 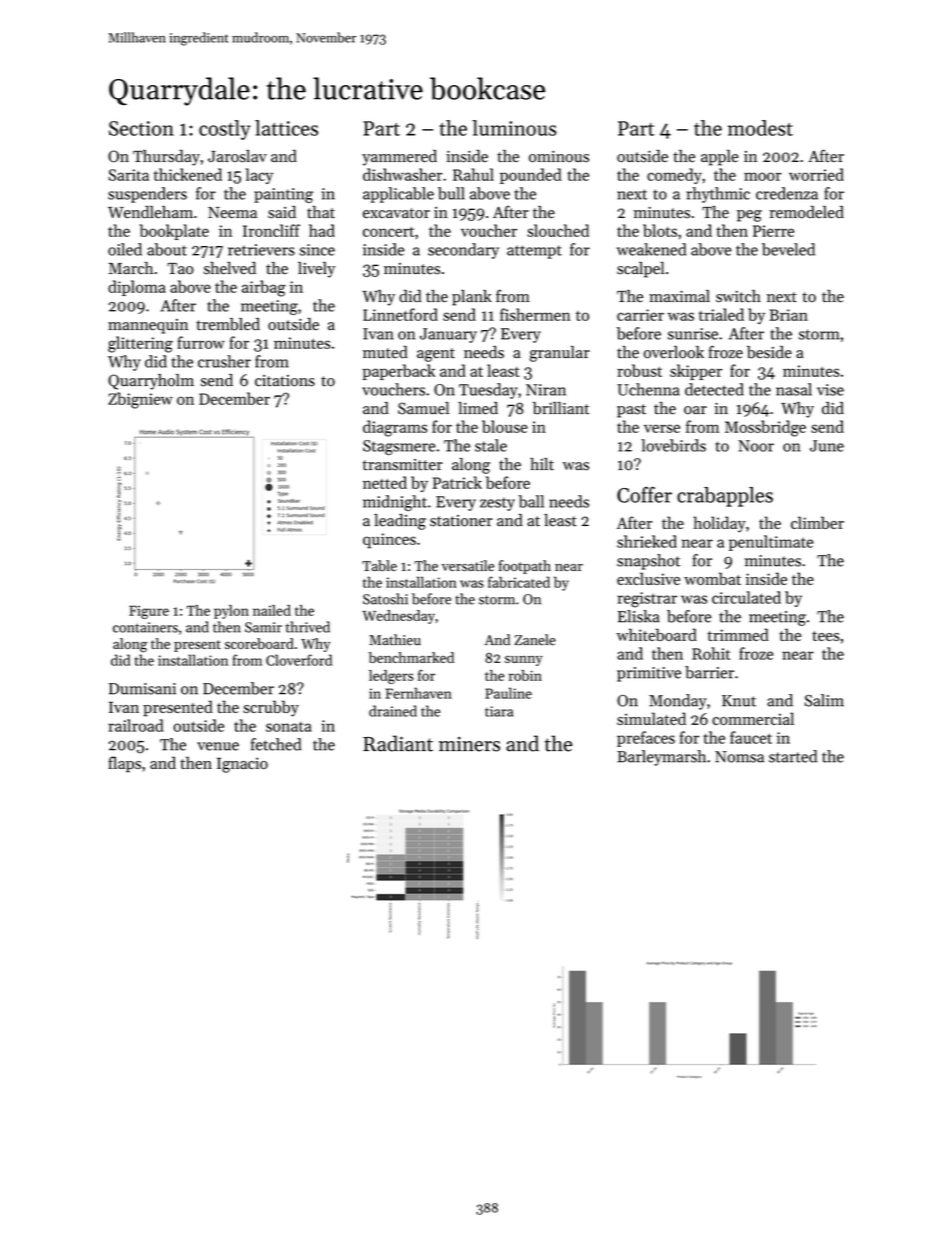 I want to click on about, so click(x=167, y=249).
